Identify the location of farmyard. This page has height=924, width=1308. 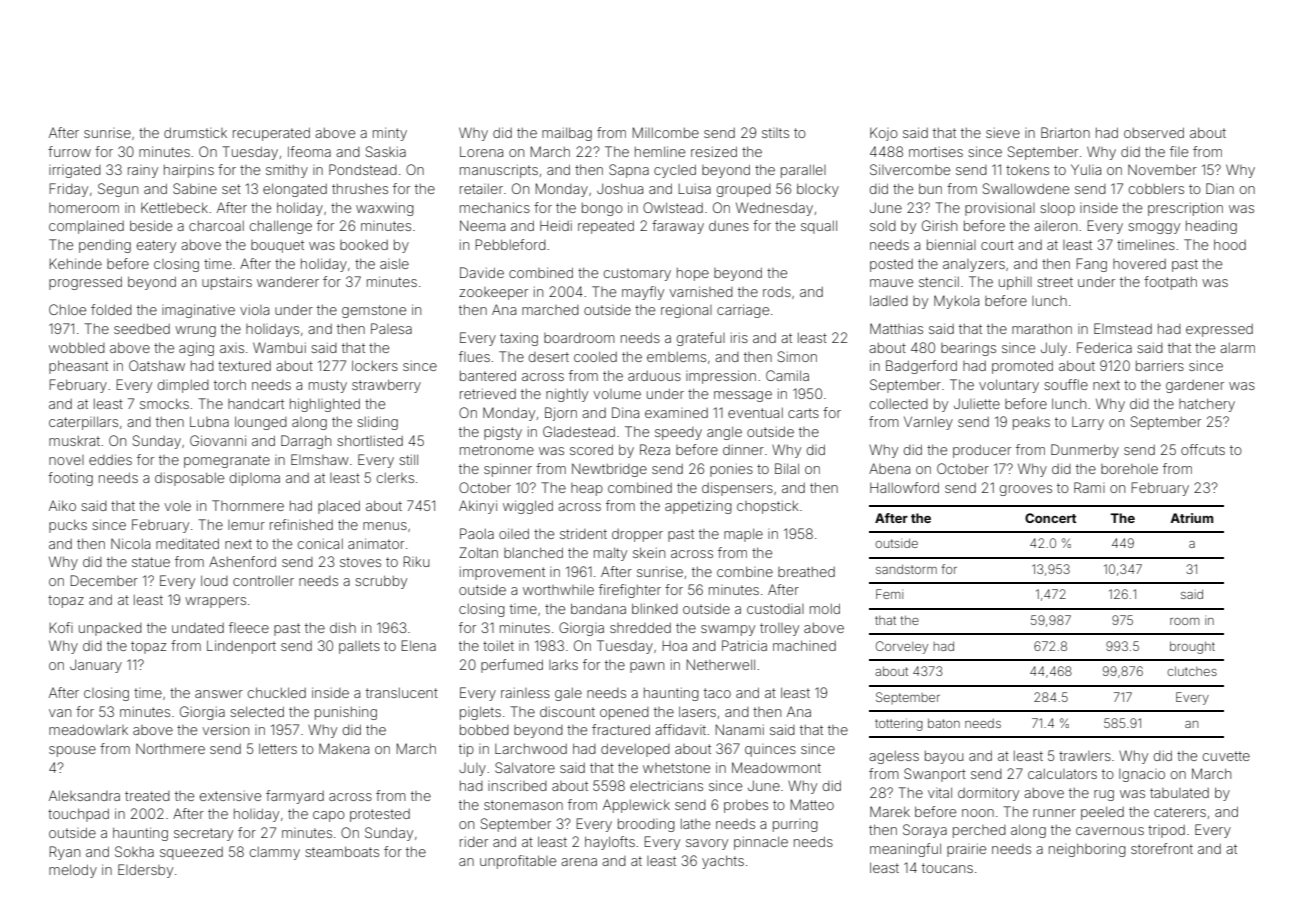
(295, 797).
